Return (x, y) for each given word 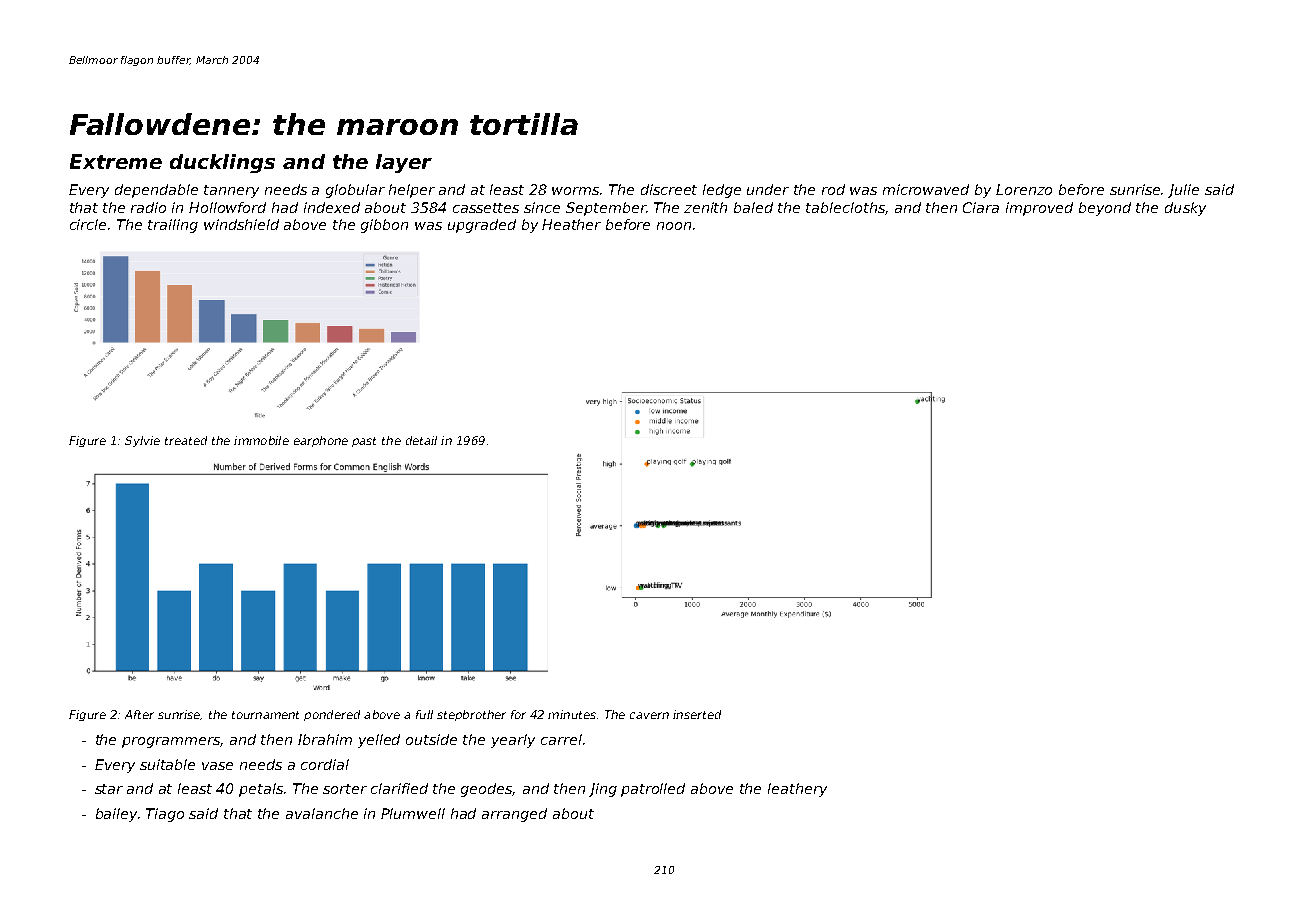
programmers (171, 742)
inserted (697, 714)
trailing (173, 226)
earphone (321, 441)
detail (421, 440)
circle (88, 224)
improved (1039, 209)
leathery (797, 790)
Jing (603, 790)
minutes (572, 714)
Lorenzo (1024, 189)
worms (575, 191)
